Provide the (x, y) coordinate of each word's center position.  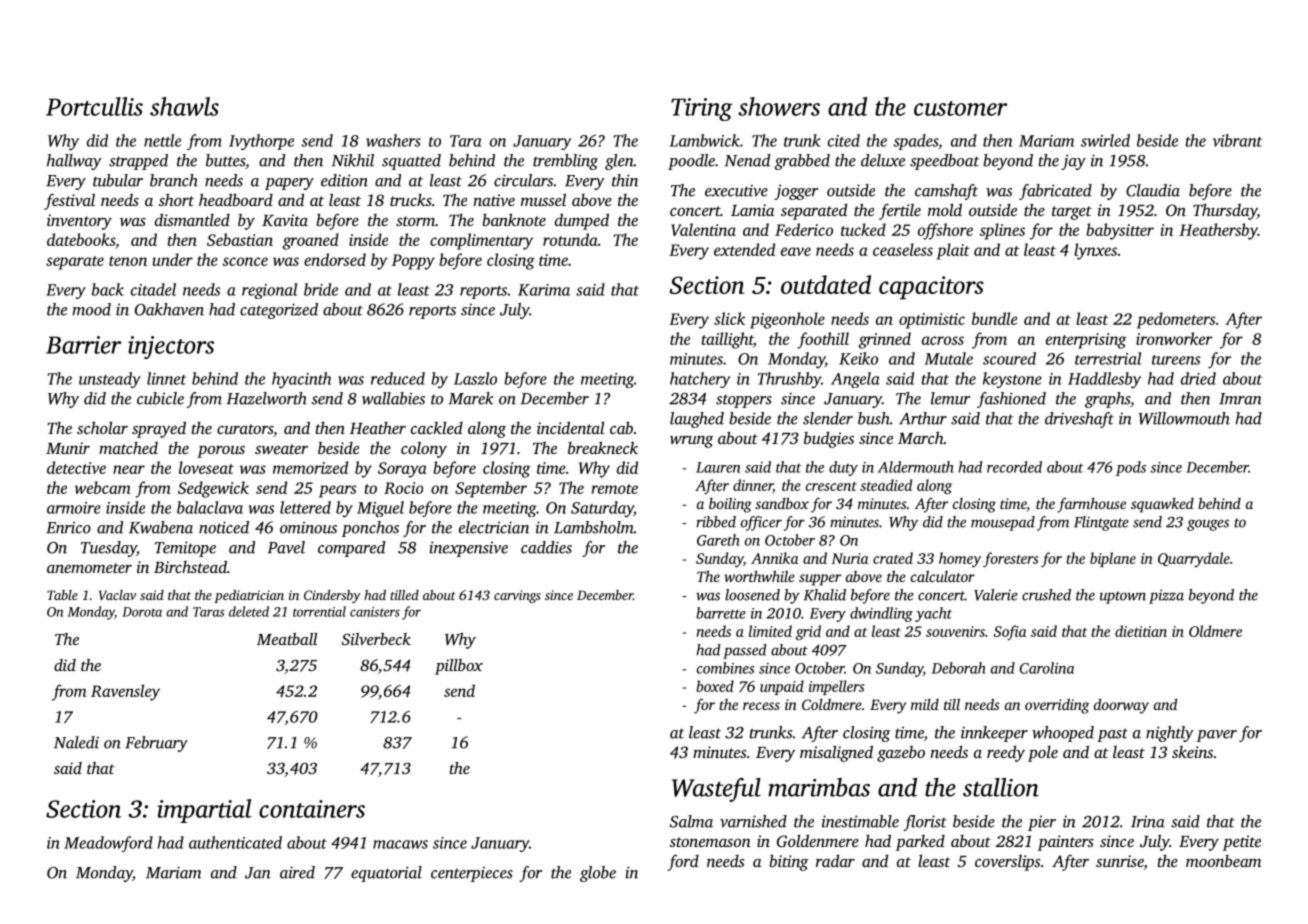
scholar (102, 427)
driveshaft (1079, 420)
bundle (994, 318)
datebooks (81, 239)
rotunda (570, 239)
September (491, 489)
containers (312, 809)
